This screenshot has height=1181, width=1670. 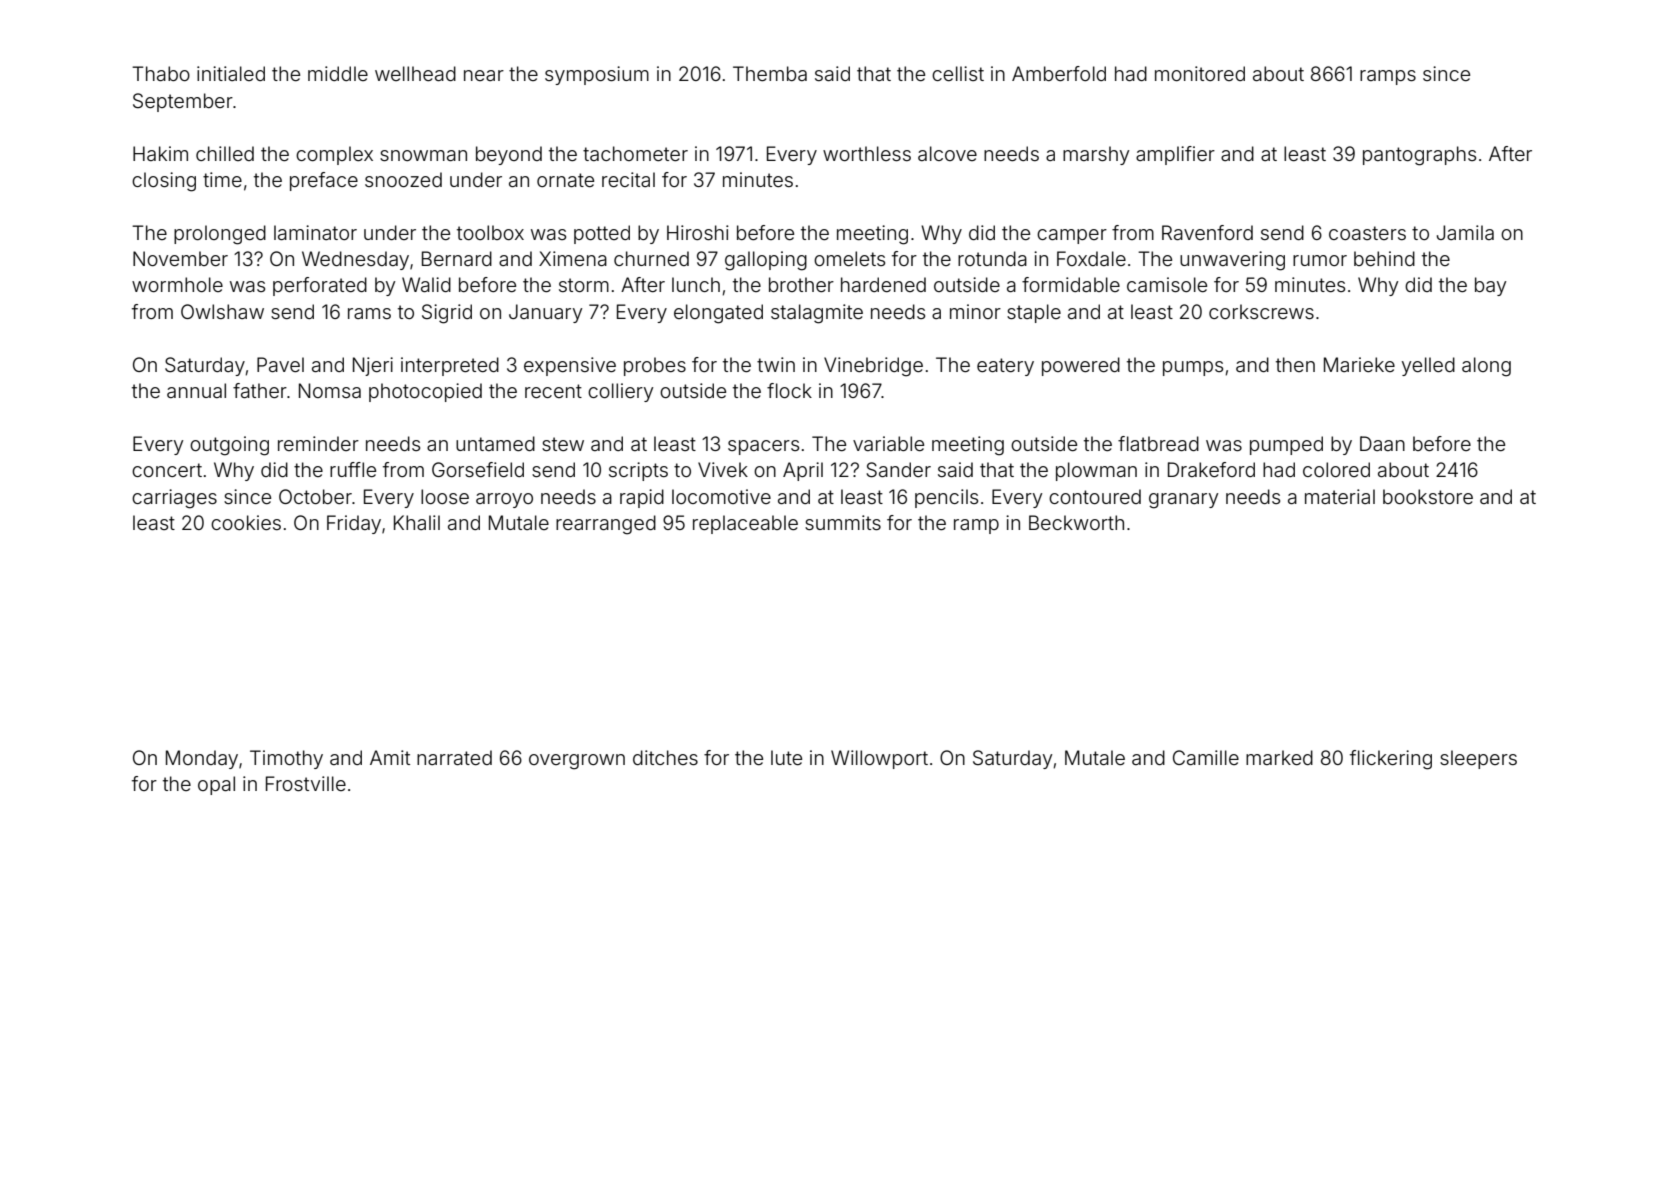 I want to click on middle, so click(x=338, y=73).
